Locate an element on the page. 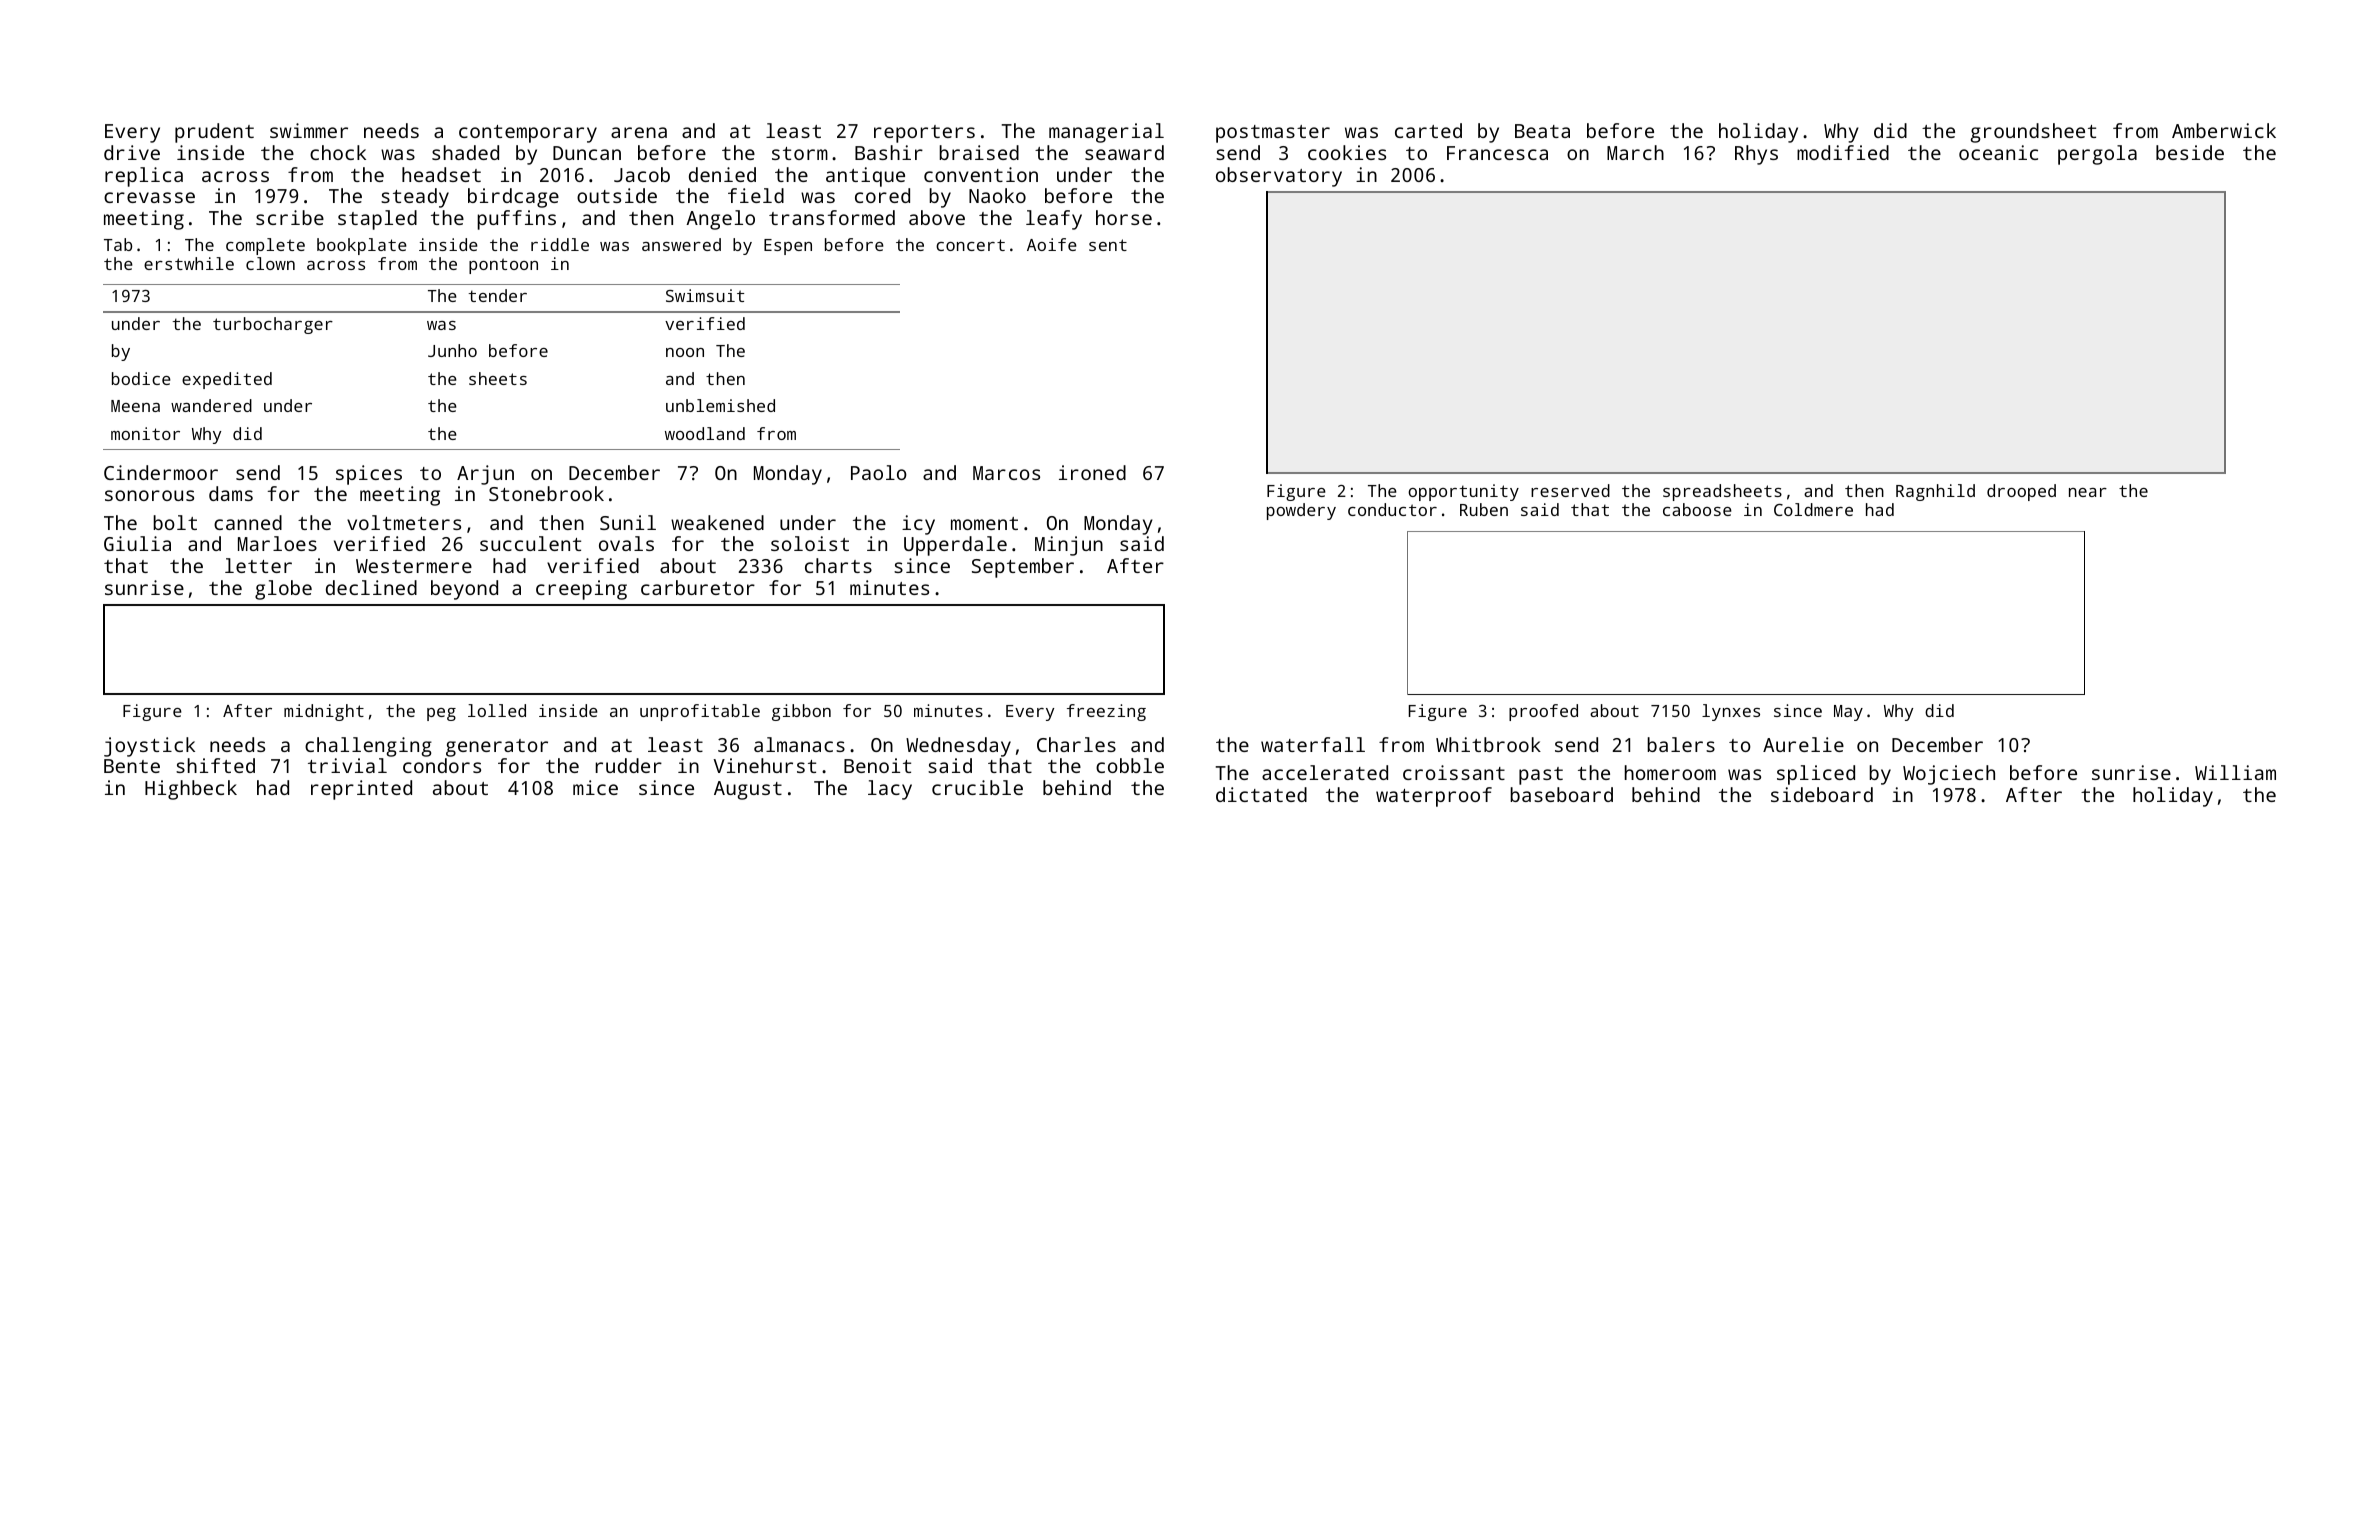  proofed is located at coordinates (1543, 712).
